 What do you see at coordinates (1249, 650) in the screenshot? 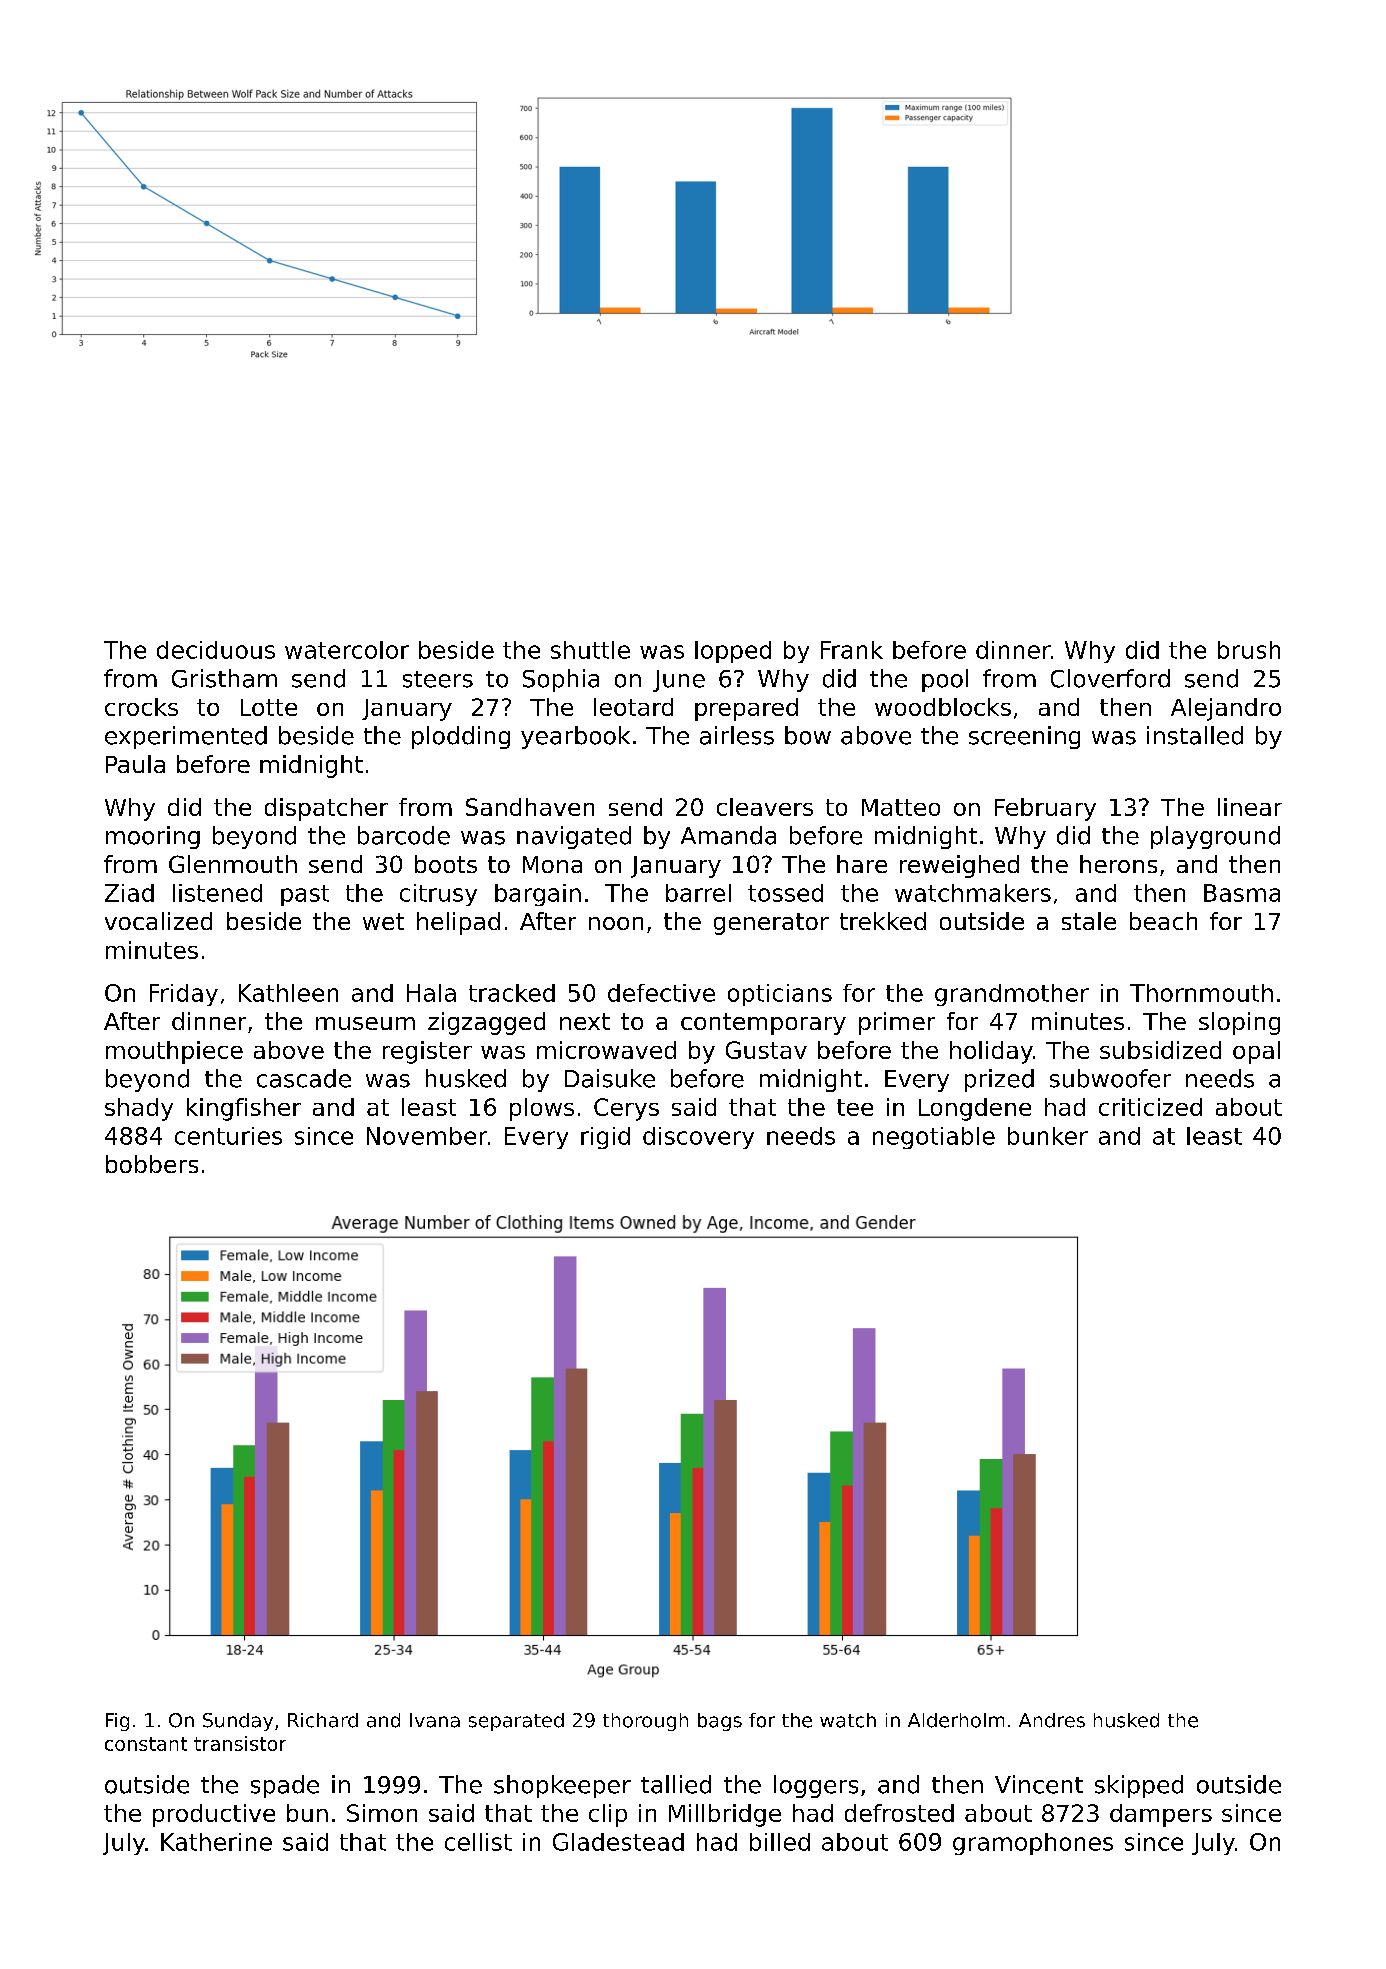
I see `brush` at bounding box center [1249, 650].
